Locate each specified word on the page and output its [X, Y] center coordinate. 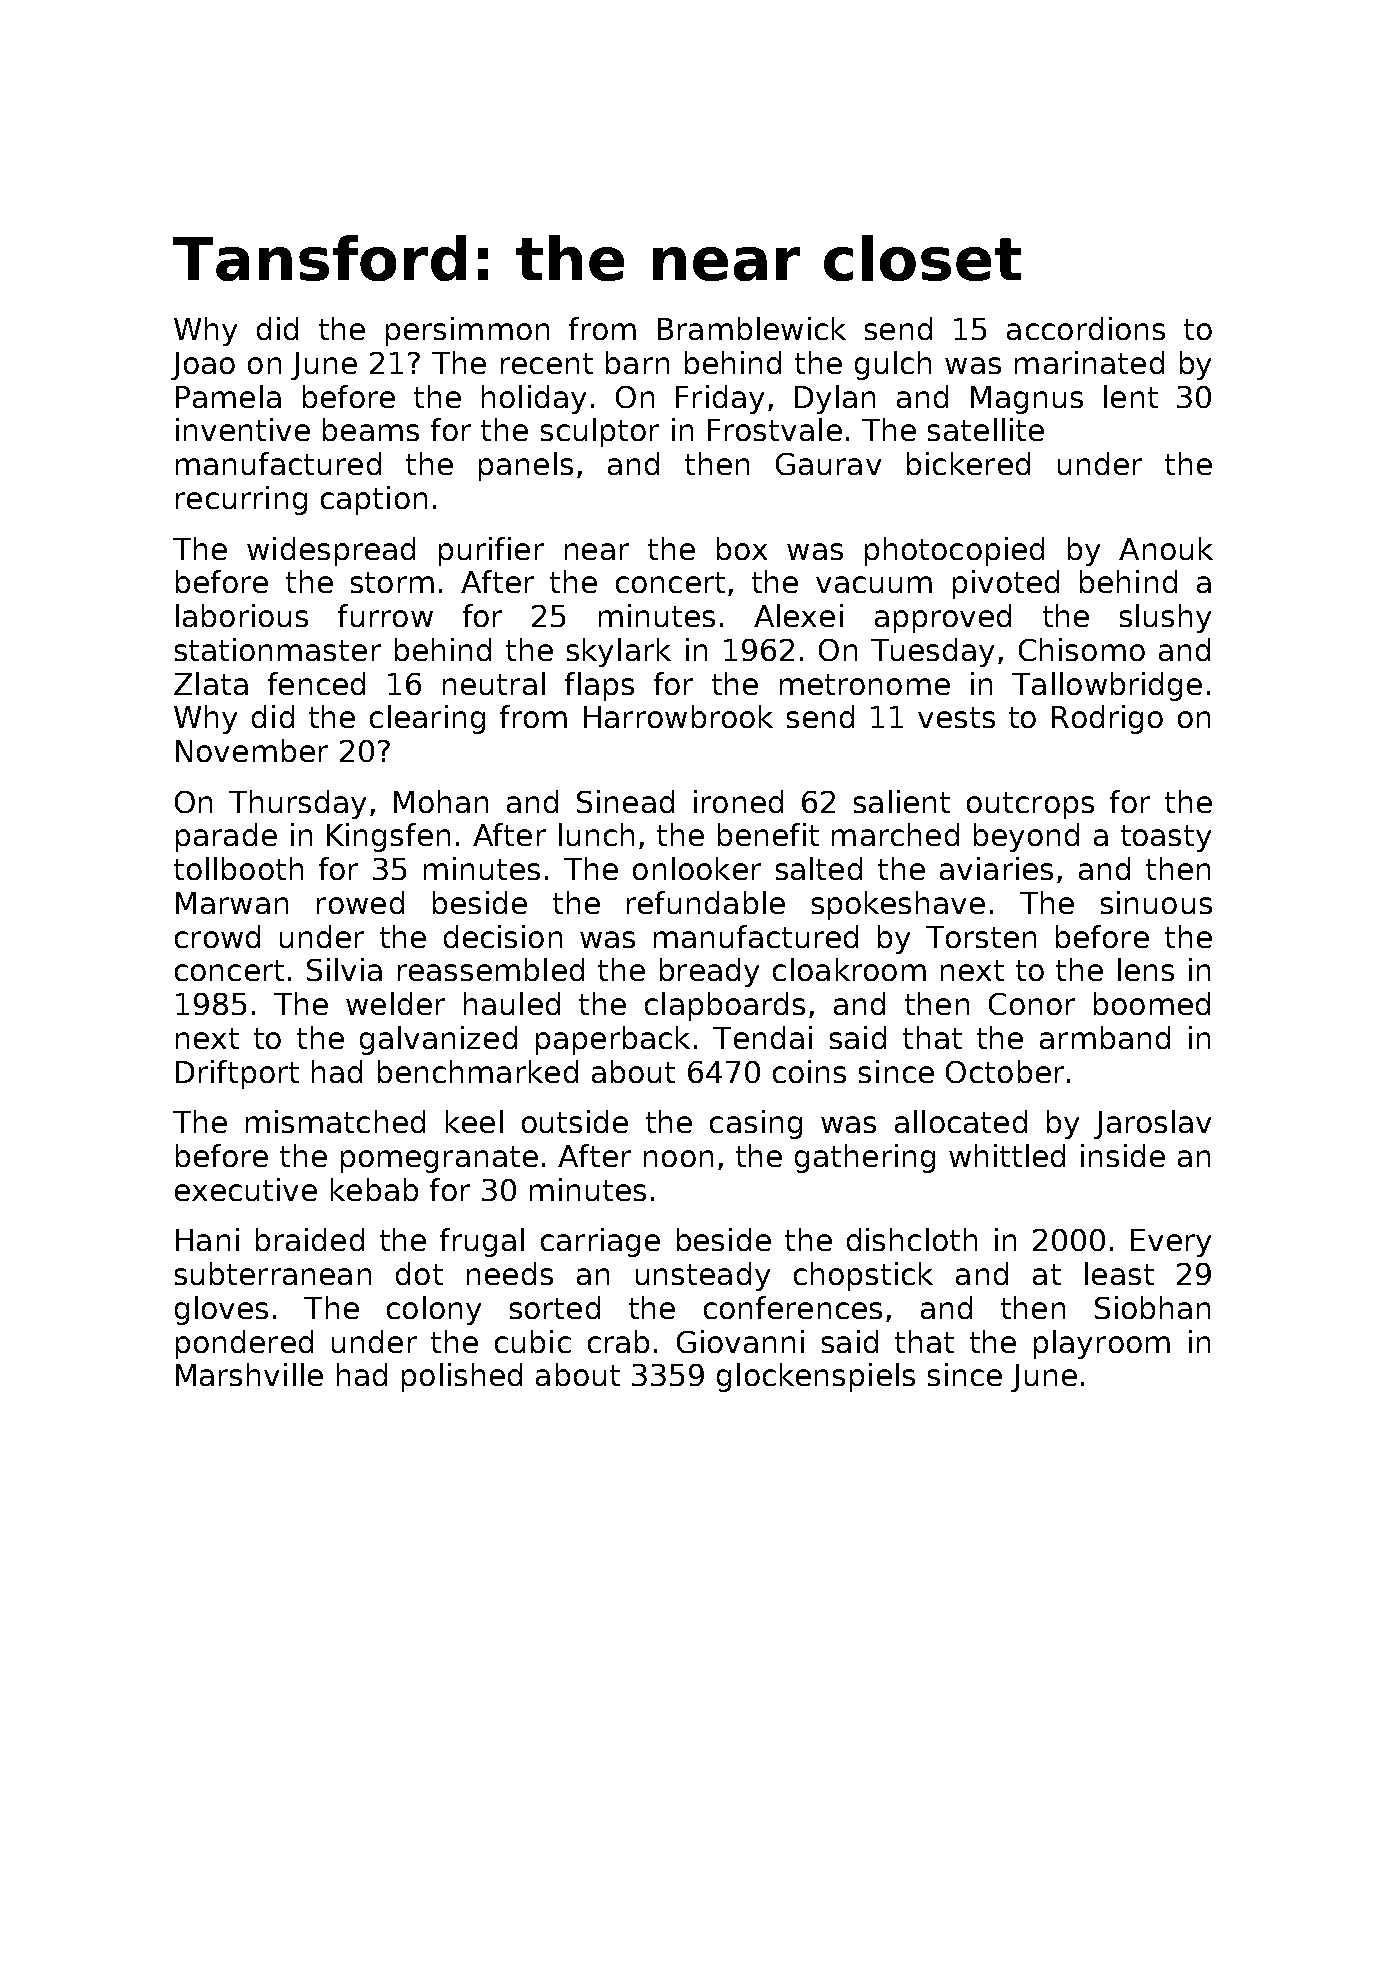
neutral [494, 683]
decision [503, 936]
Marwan [232, 903]
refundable [706, 902]
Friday [720, 399]
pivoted [1006, 584]
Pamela [228, 396]
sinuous [1156, 902]
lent [1131, 396]
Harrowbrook [678, 716]
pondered [244, 1344]
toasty [1166, 838]
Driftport [237, 1074]
